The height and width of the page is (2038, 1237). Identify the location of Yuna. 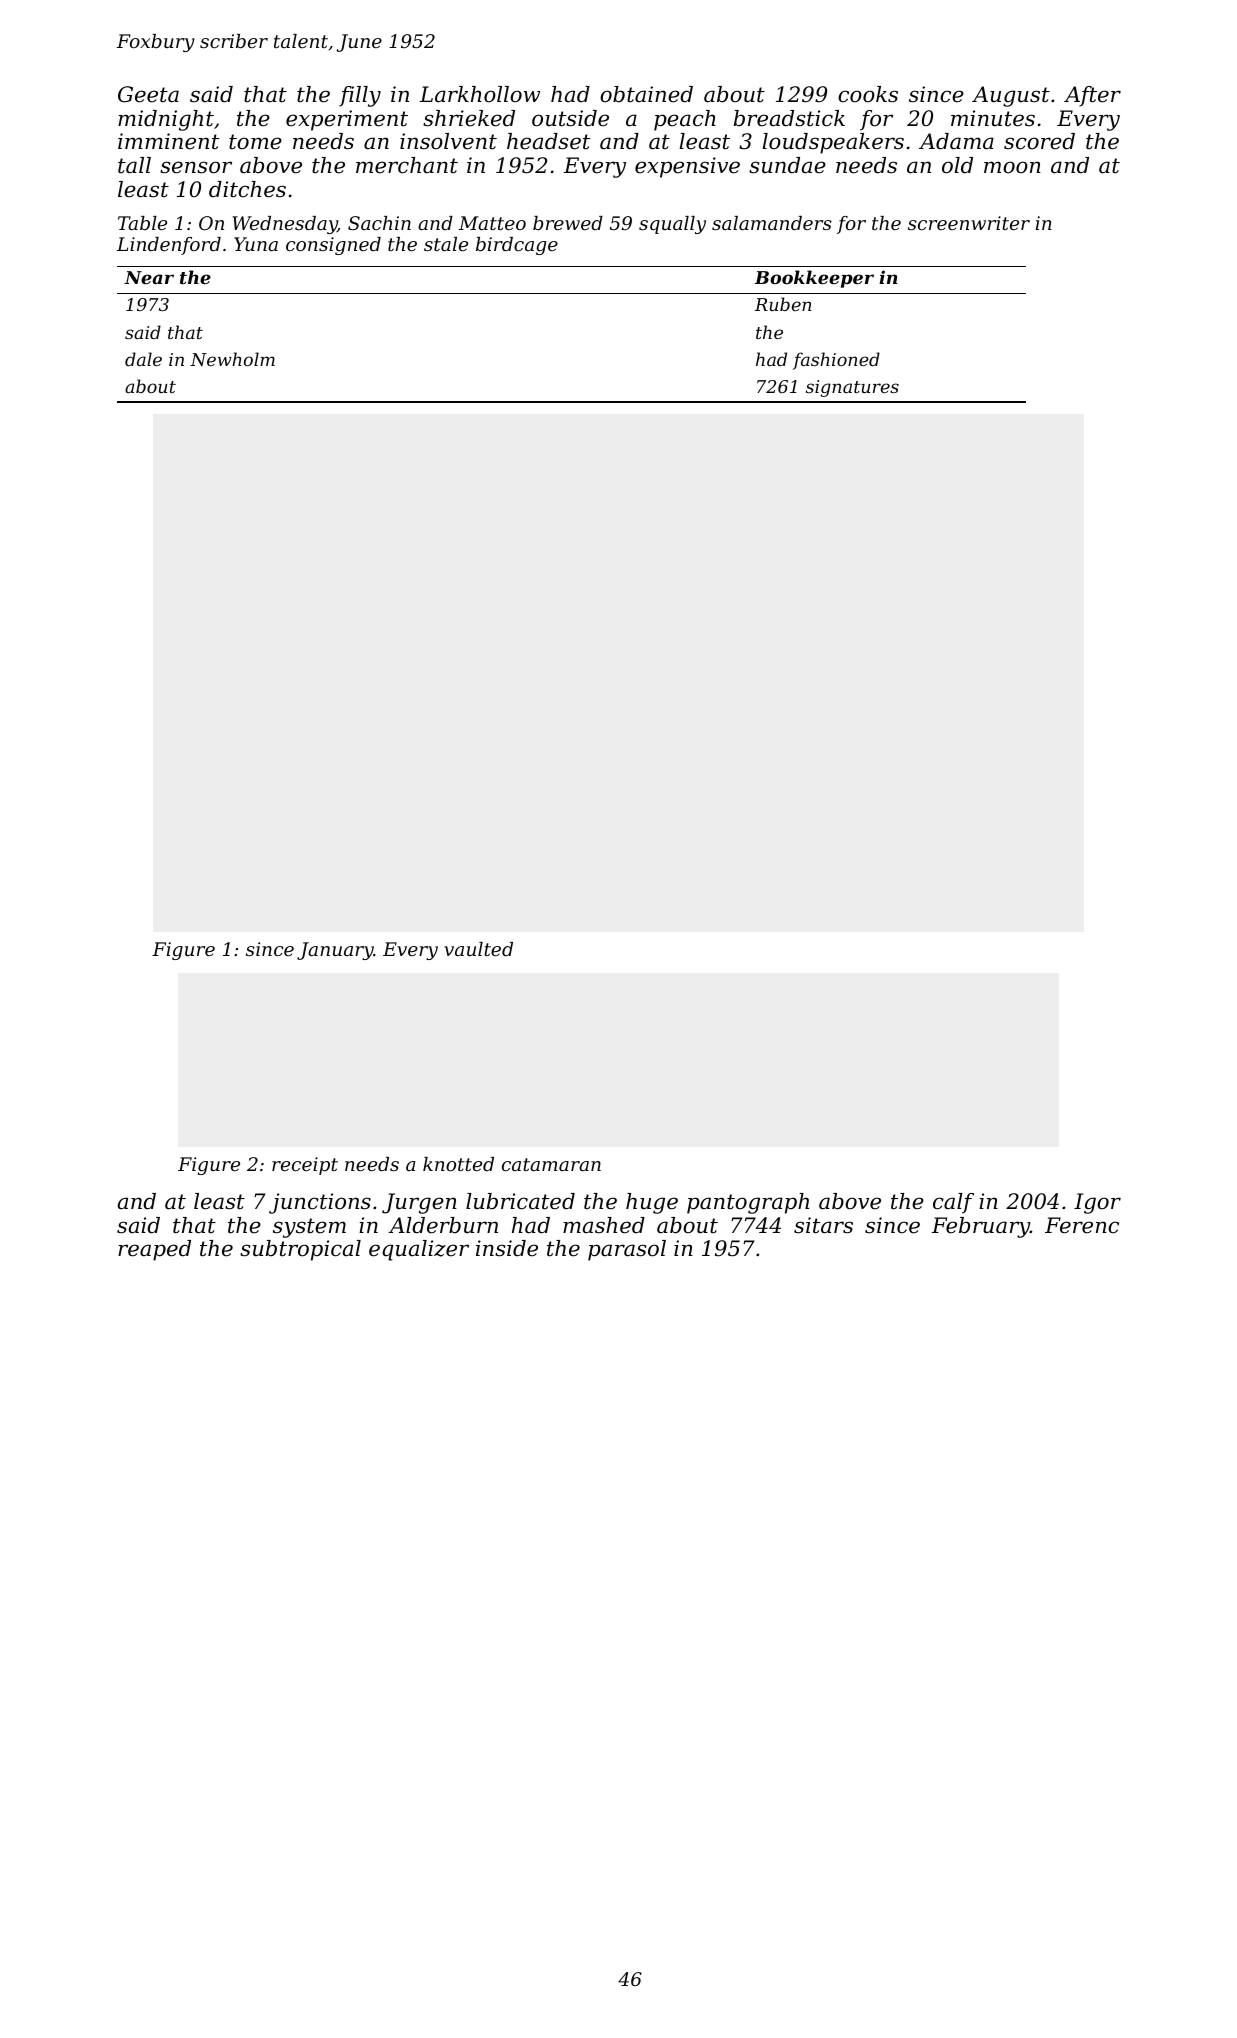
(256, 244).
